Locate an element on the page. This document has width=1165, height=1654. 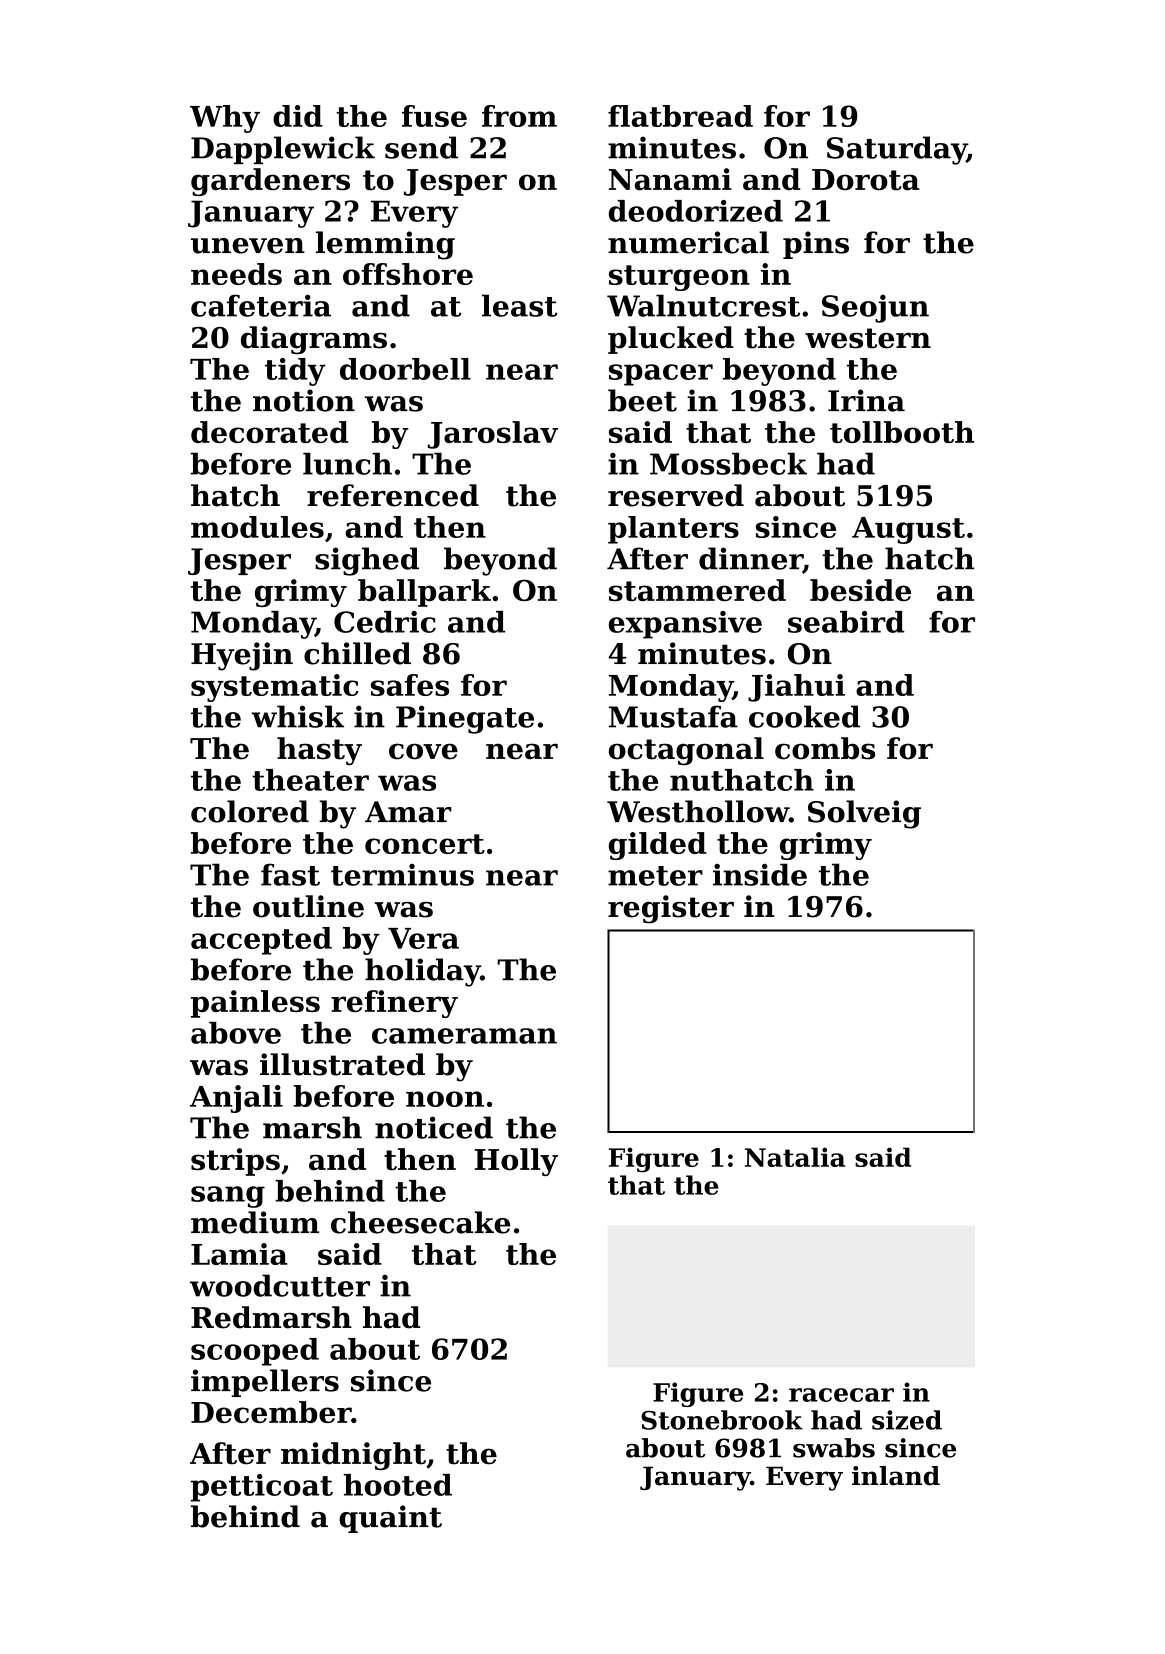
least is located at coordinates (519, 305).
